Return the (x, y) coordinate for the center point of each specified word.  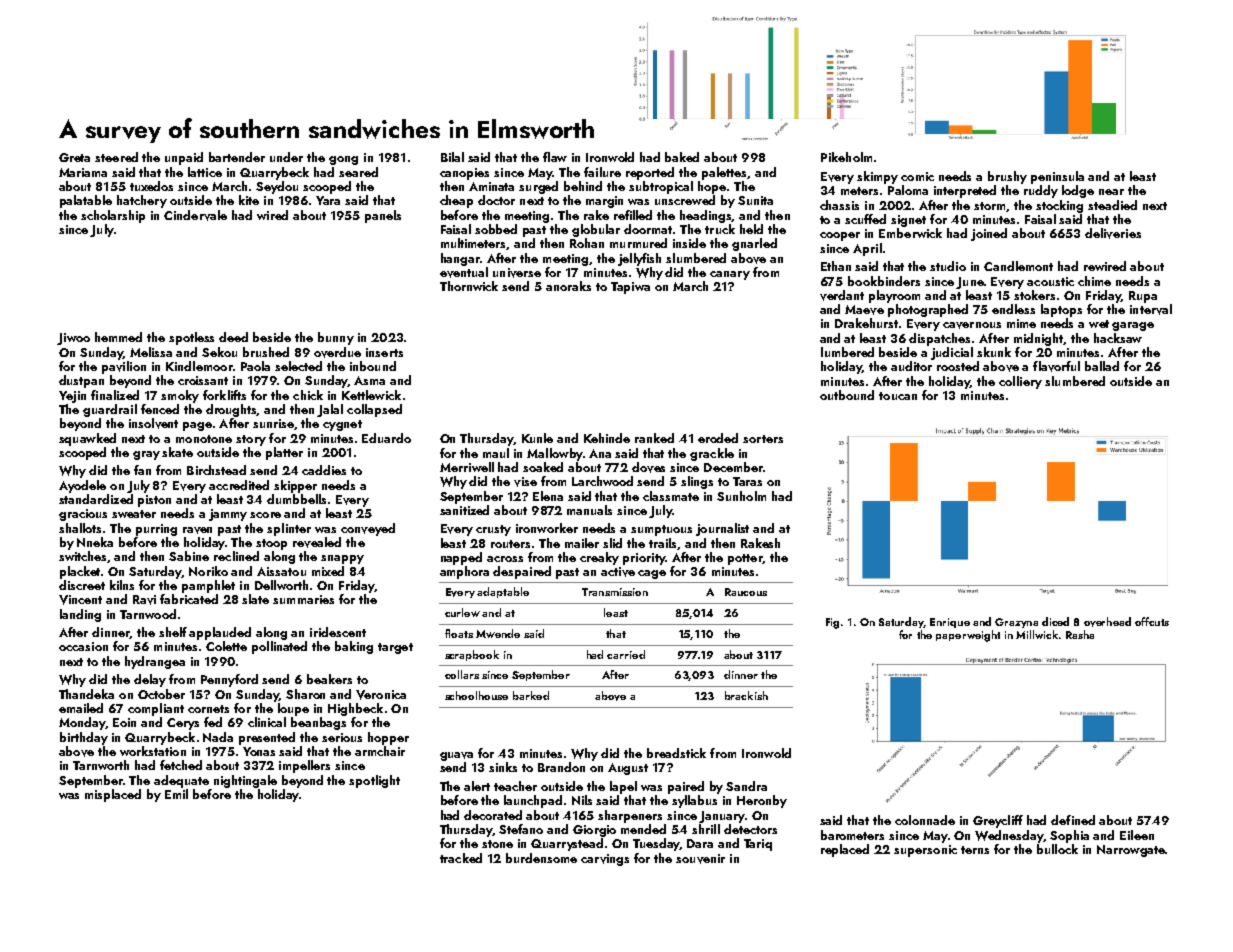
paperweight (968, 636)
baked (682, 157)
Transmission (615, 592)
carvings (605, 860)
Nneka (95, 542)
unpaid (184, 158)
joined (989, 234)
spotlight (374, 781)
